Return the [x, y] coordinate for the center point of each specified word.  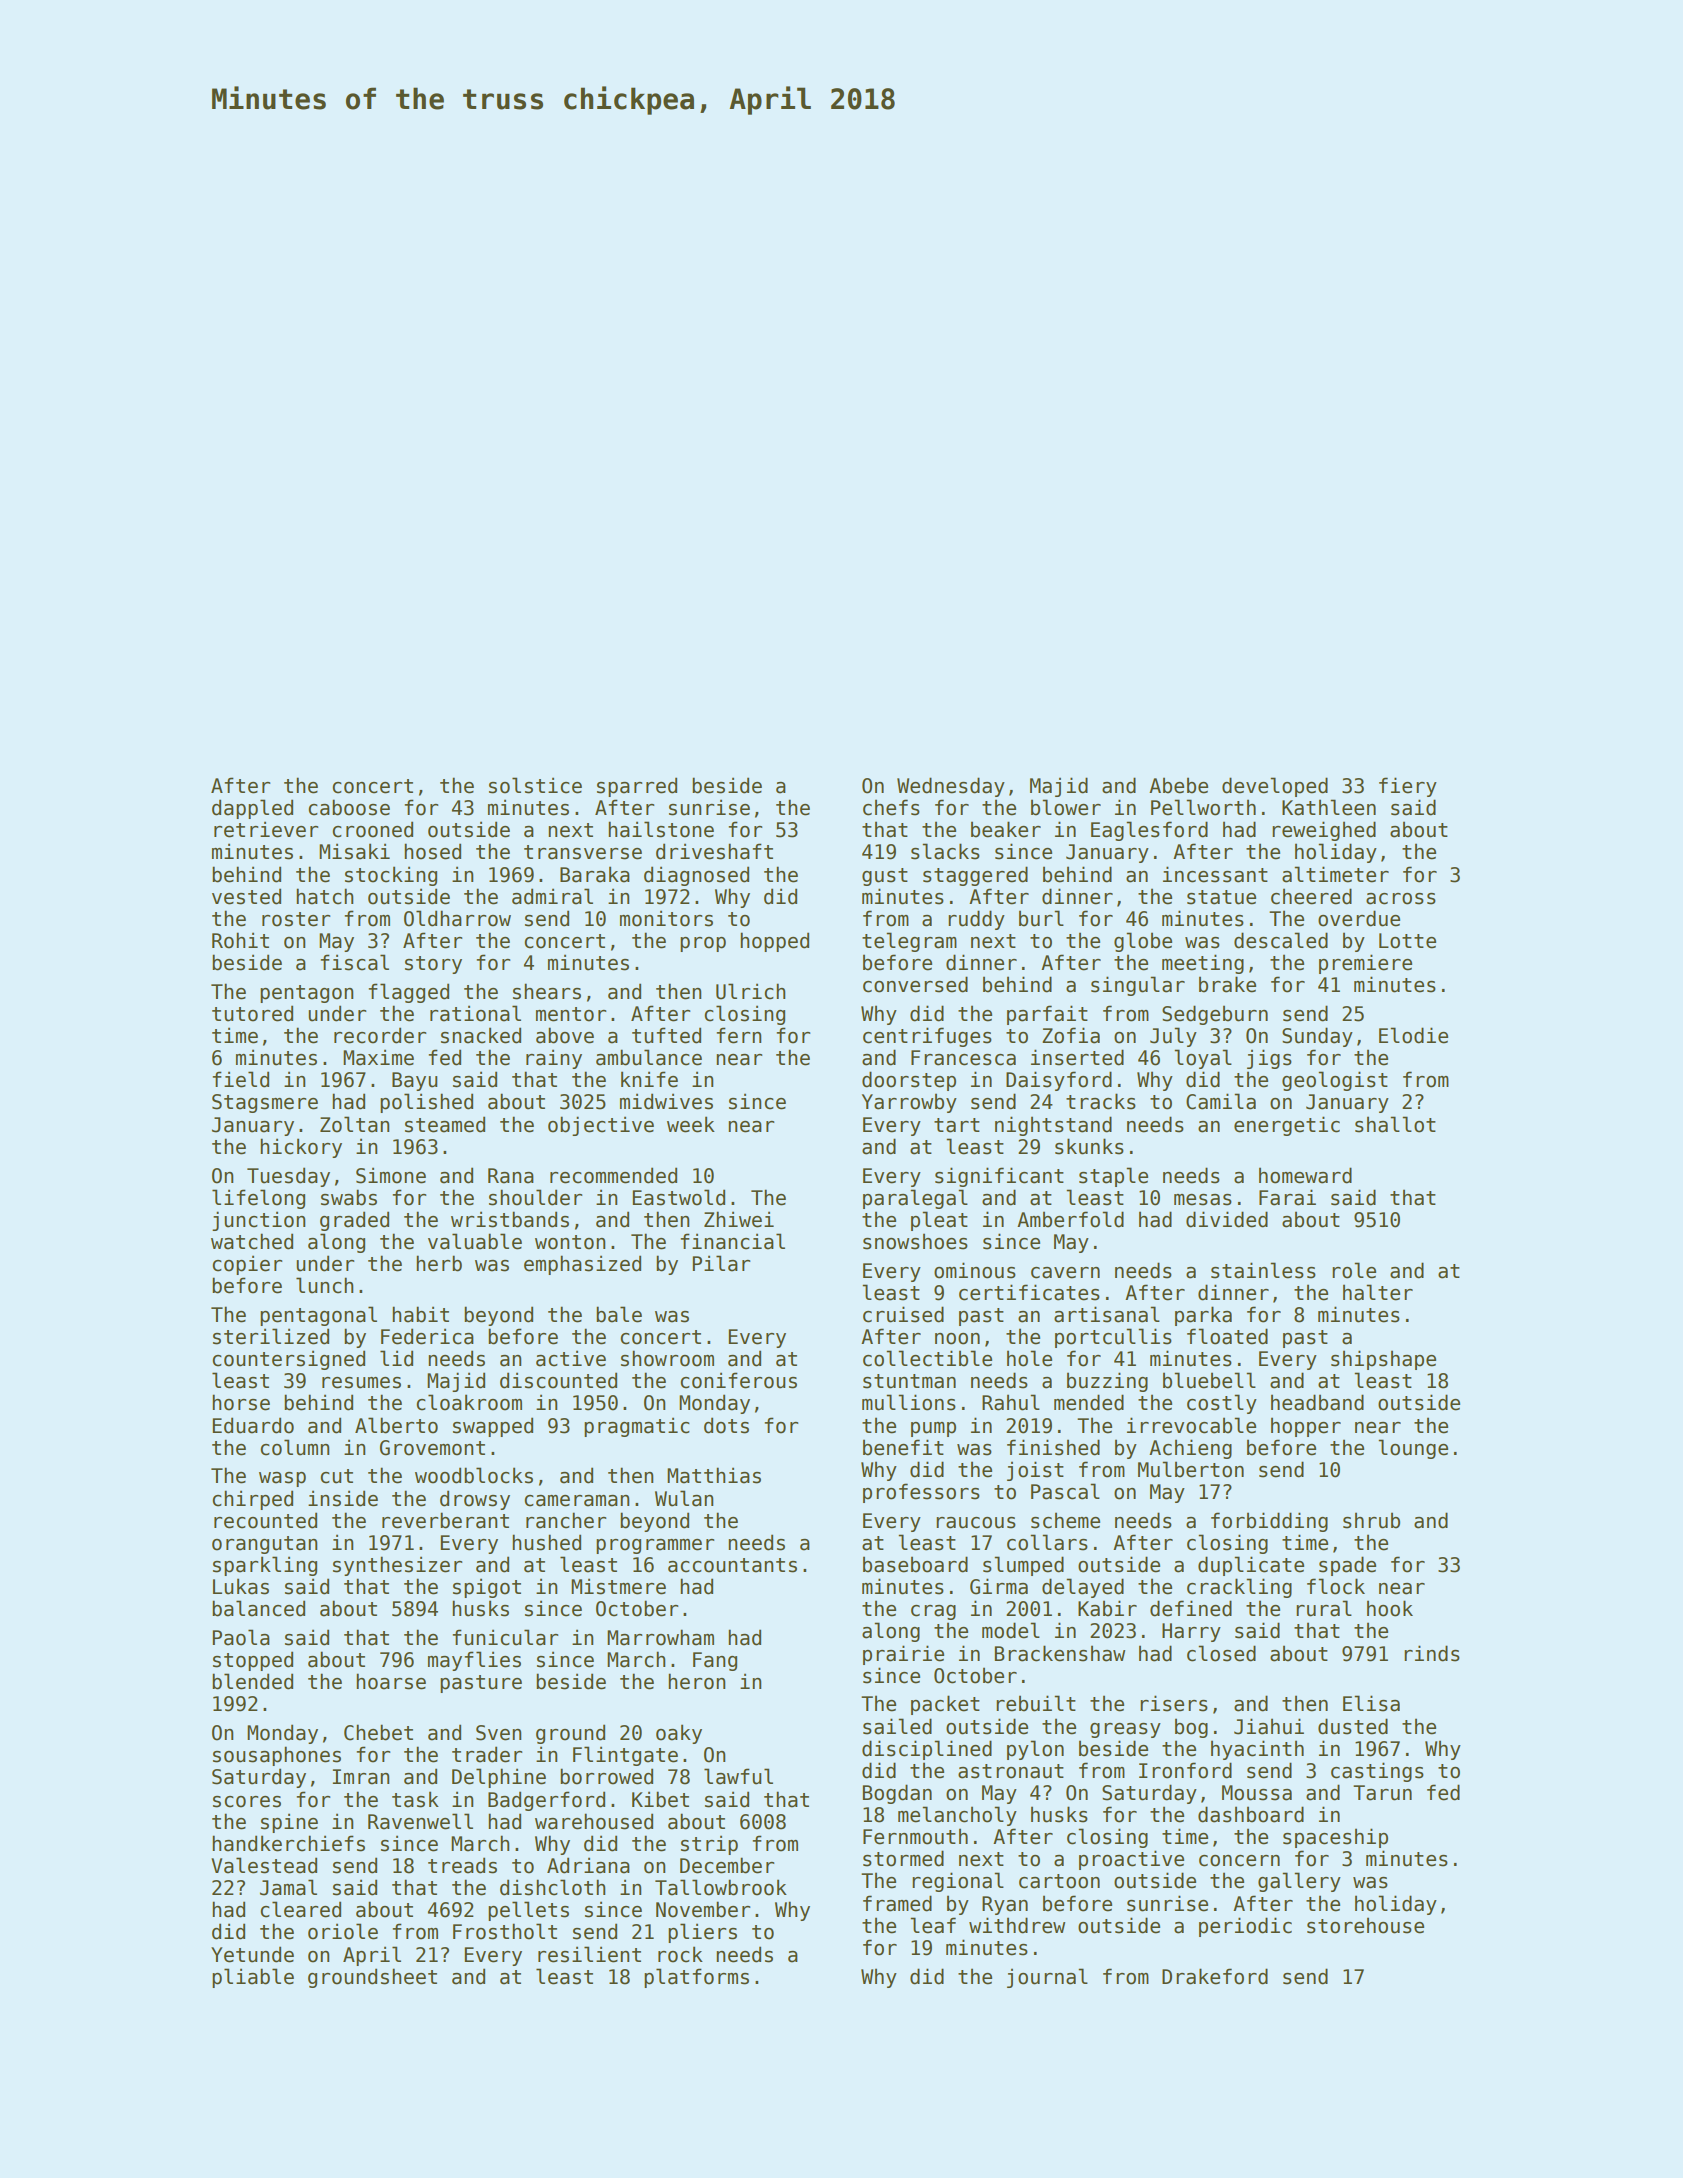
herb [439, 1263]
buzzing [1107, 1382]
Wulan [684, 1498]
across [1401, 899]
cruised [903, 1314]
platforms [696, 1978]
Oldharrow [457, 918]
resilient [589, 1954]
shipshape [1383, 1360]
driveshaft [714, 851]
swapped [493, 1427]
